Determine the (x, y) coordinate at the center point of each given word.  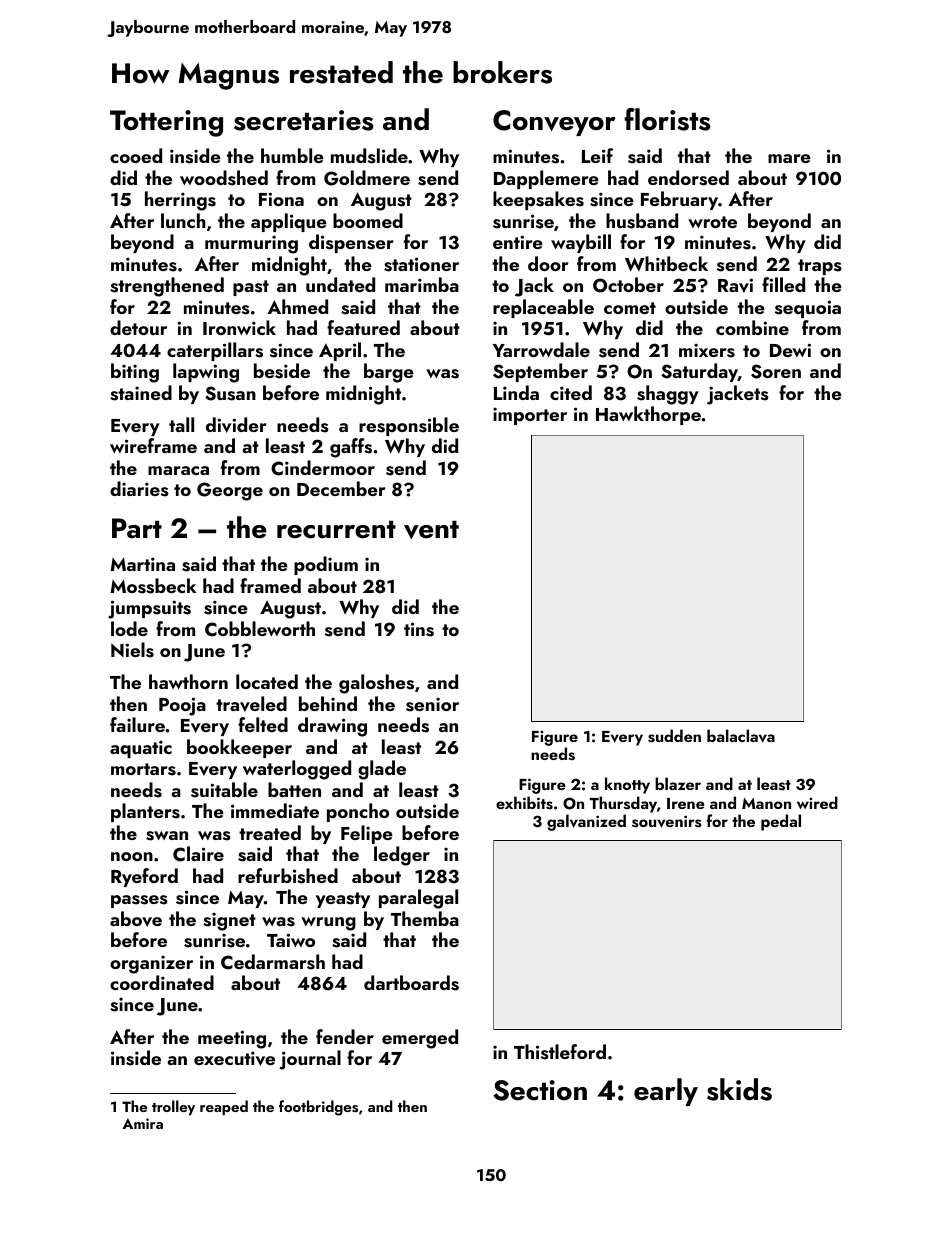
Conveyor (554, 123)
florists (667, 119)
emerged (420, 1039)
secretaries (304, 120)
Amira (142, 1123)
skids (739, 1089)
